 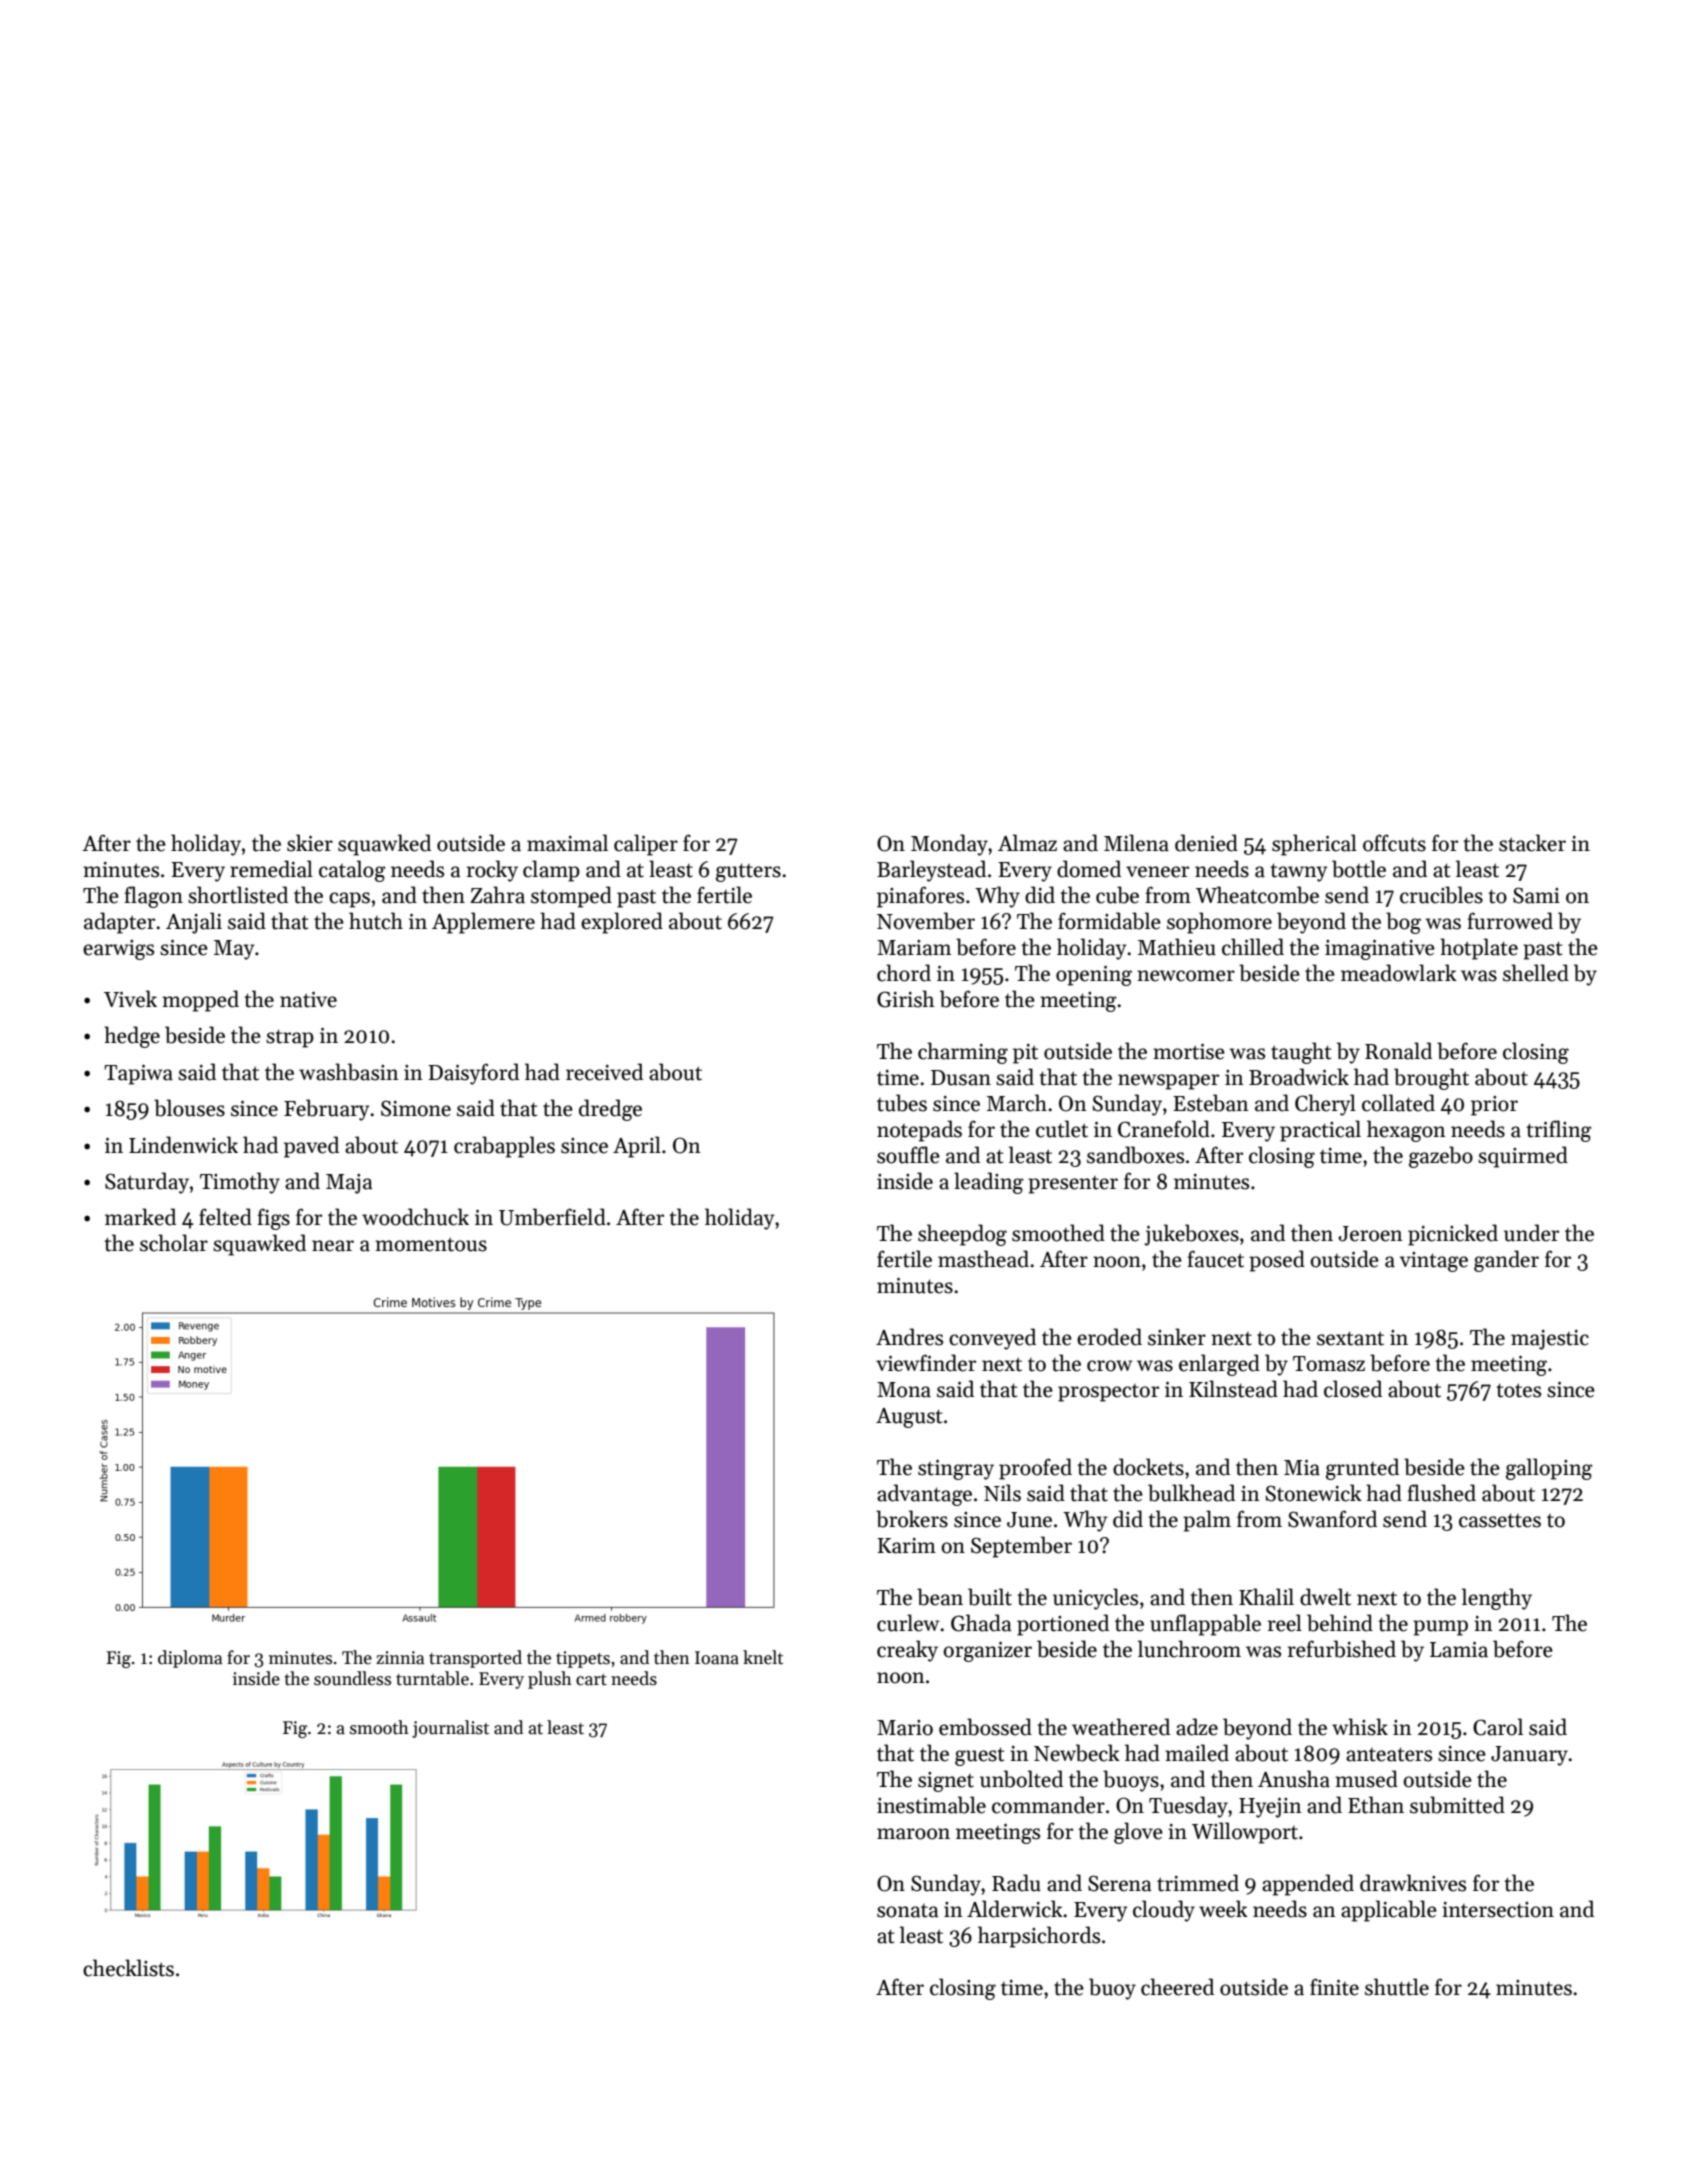 I want to click on unbolted, so click(x=1021, y=1779).
